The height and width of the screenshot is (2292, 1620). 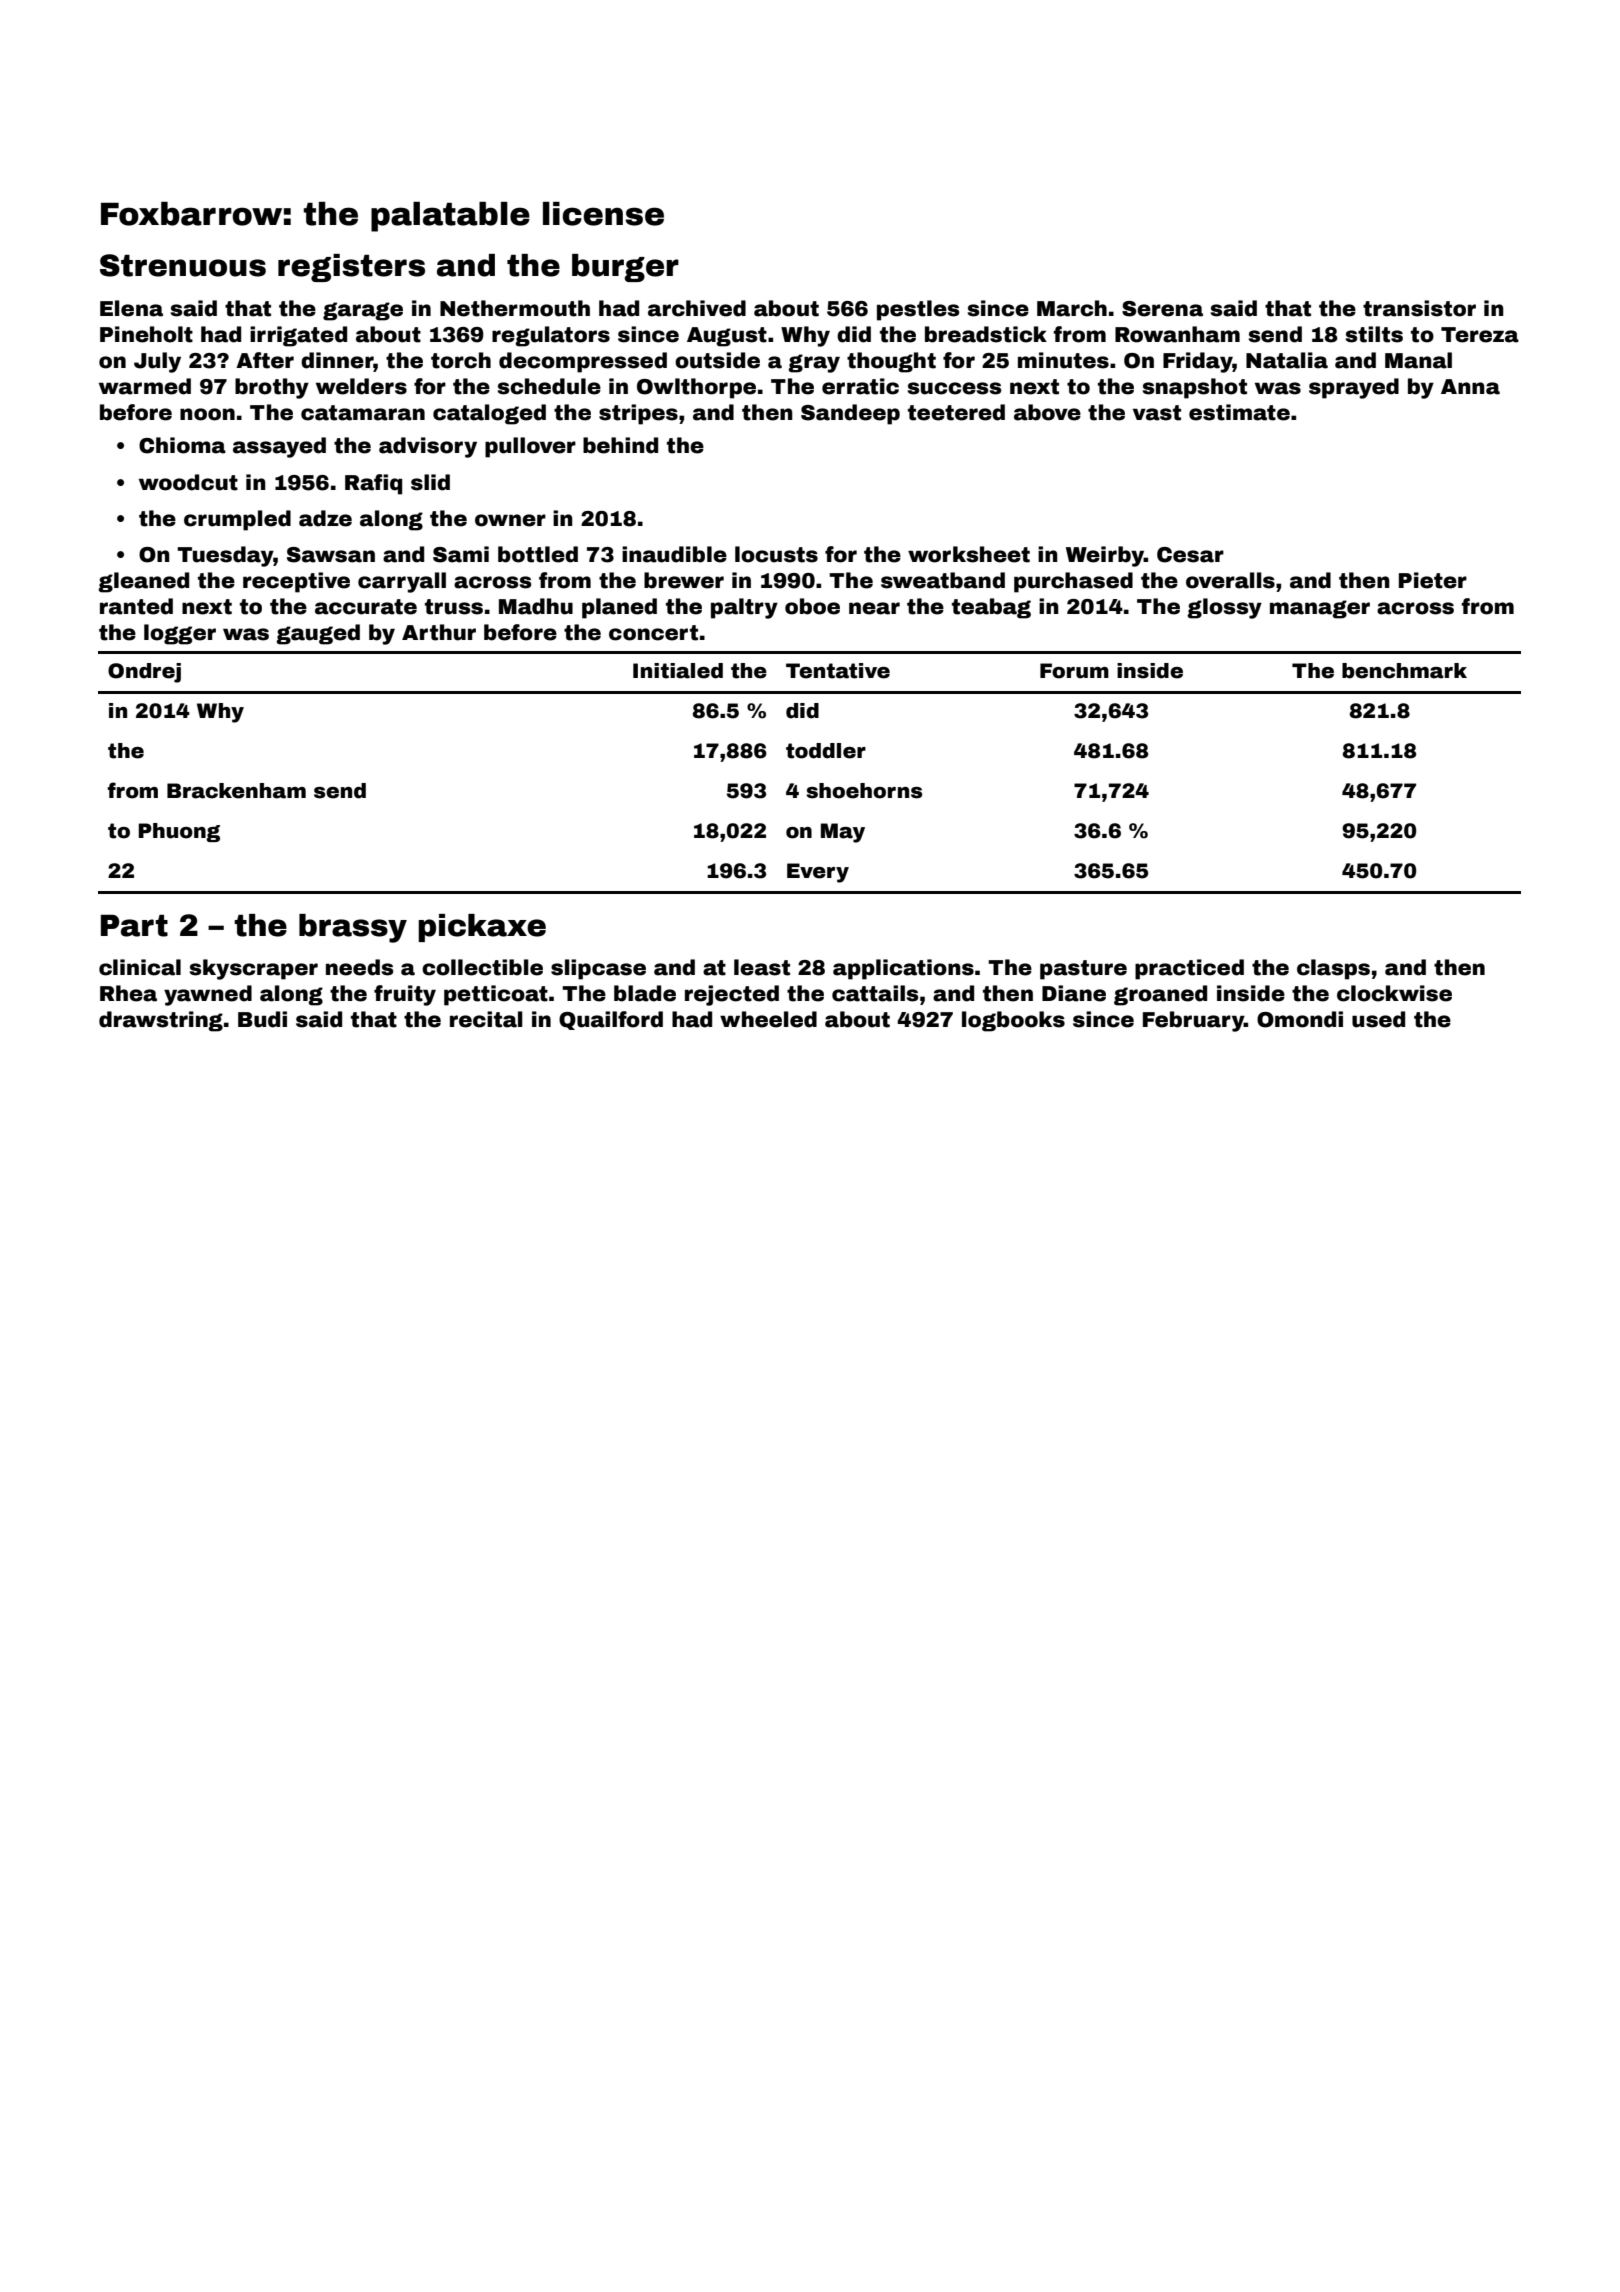 I want to click on benchmark, so click(x=1404, y=671).
